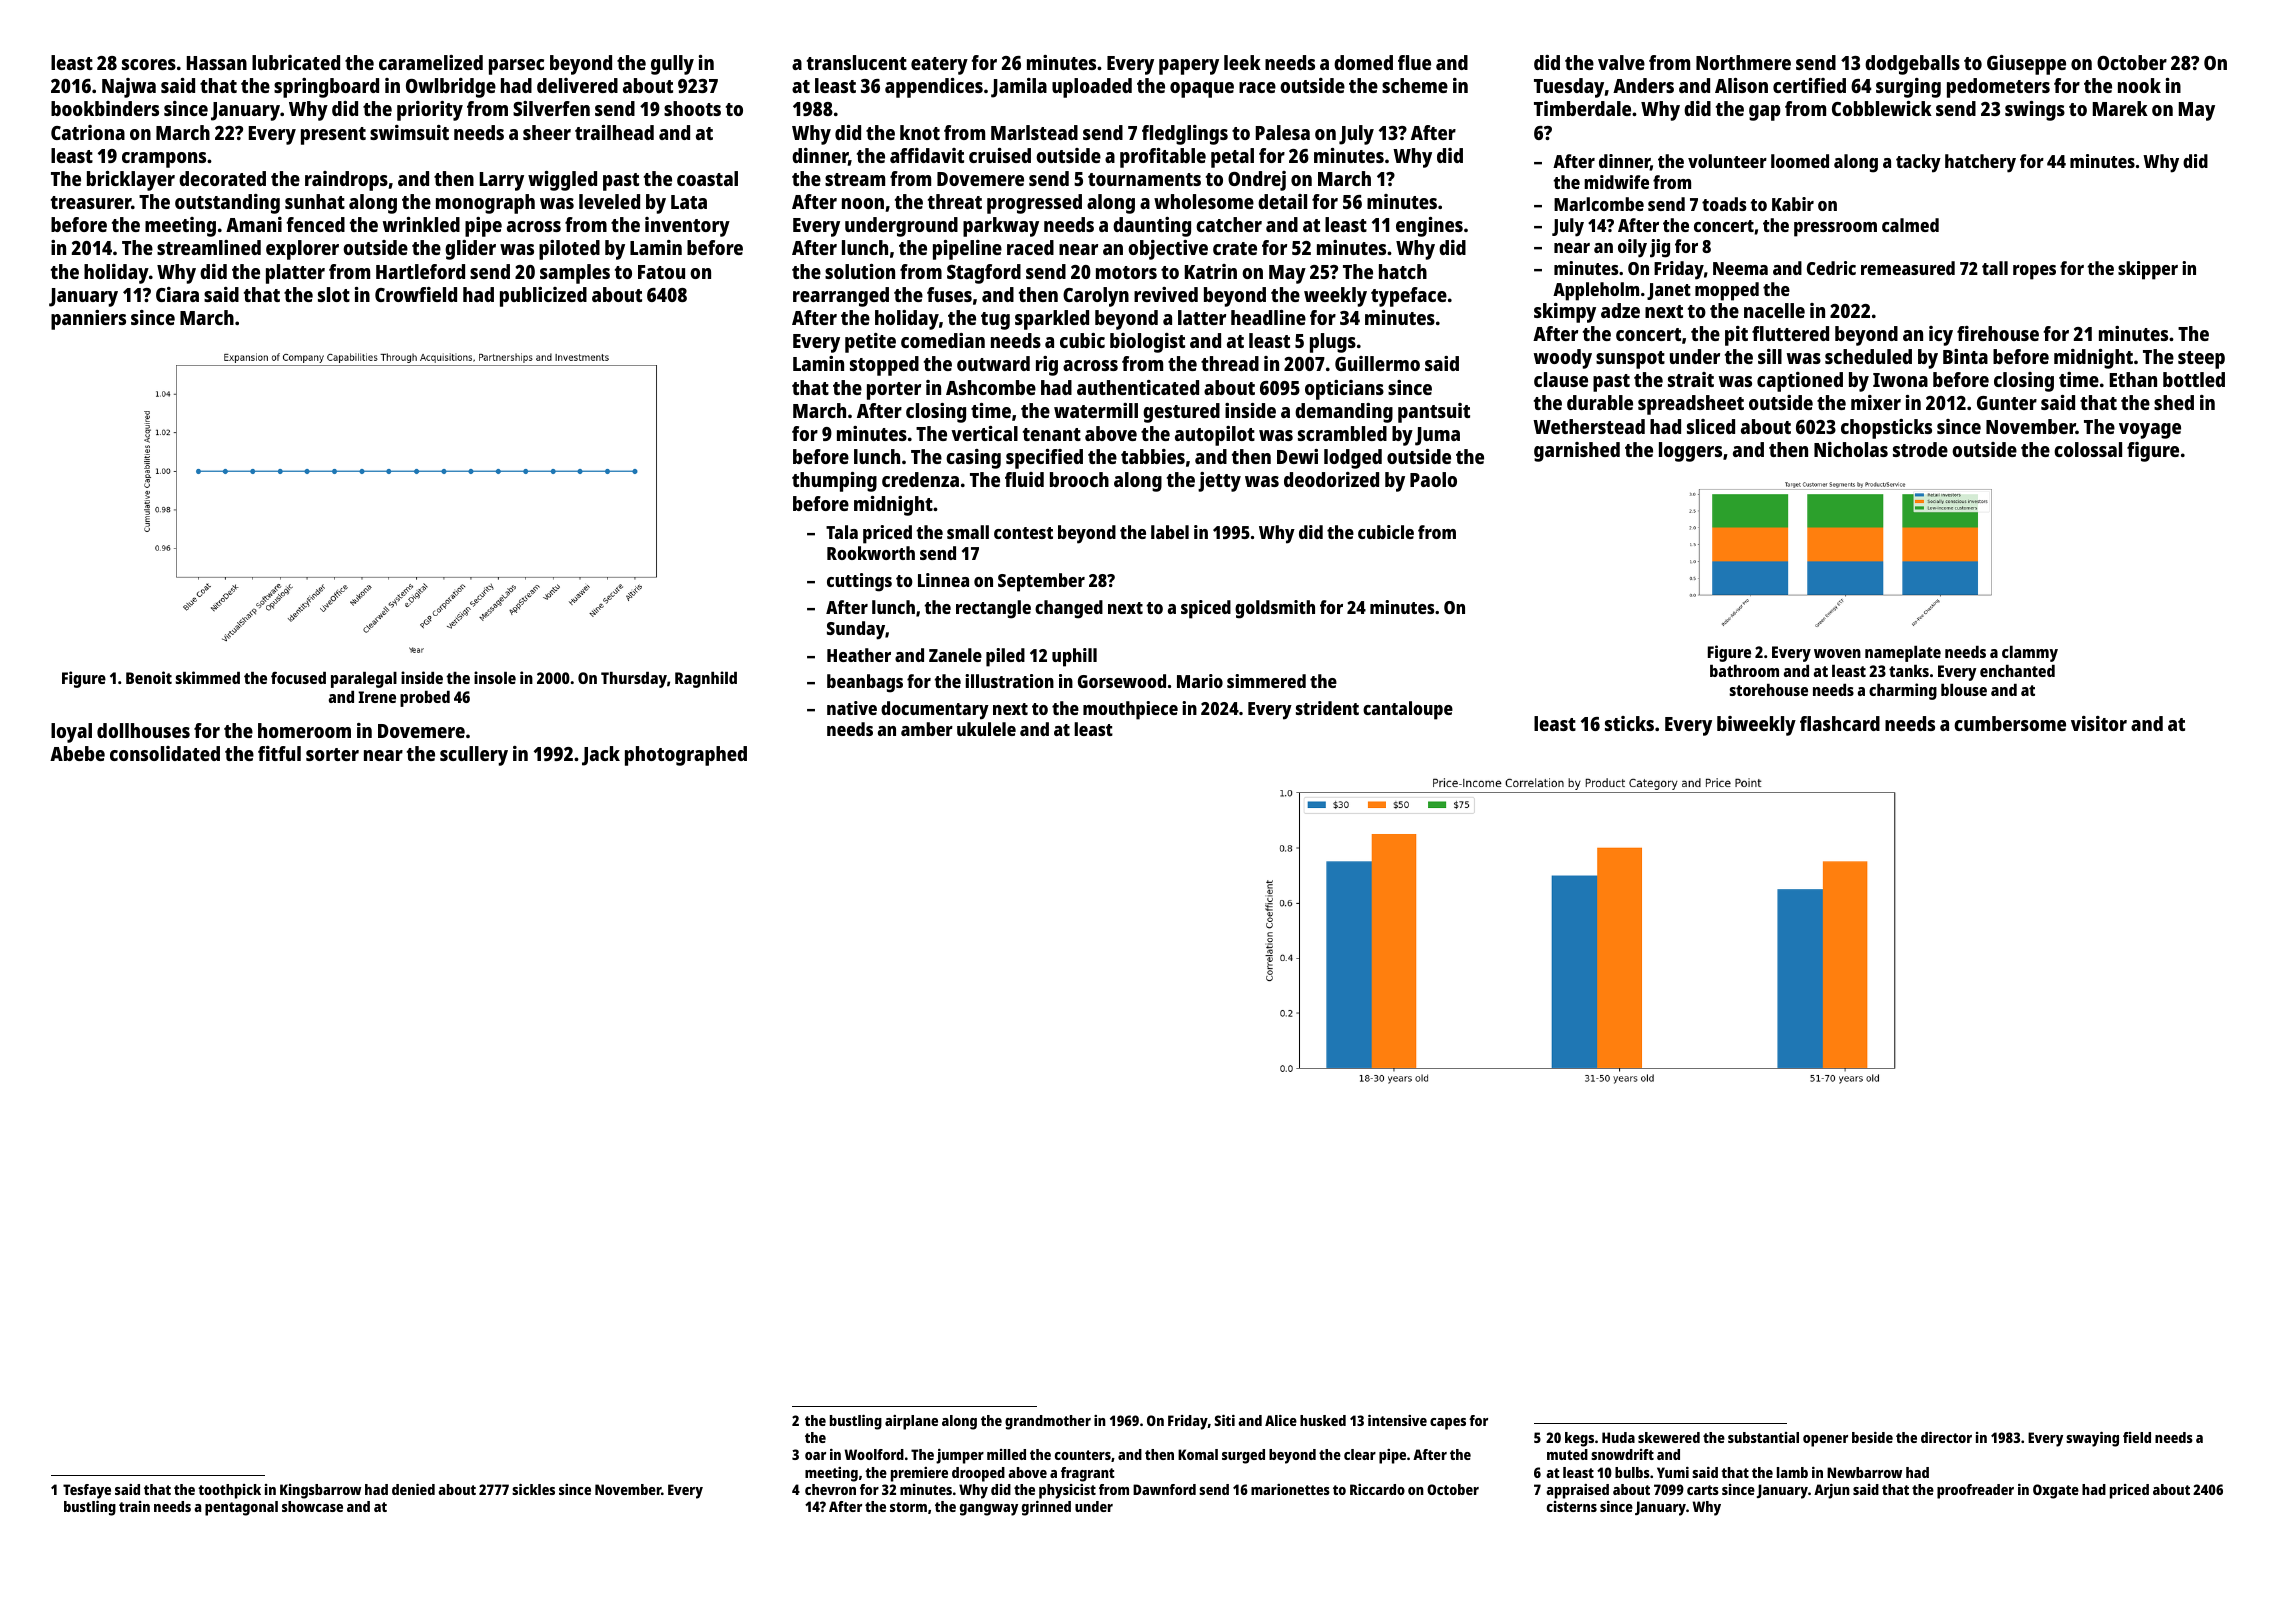  I want to click on captioned, so click(1800, 382).
